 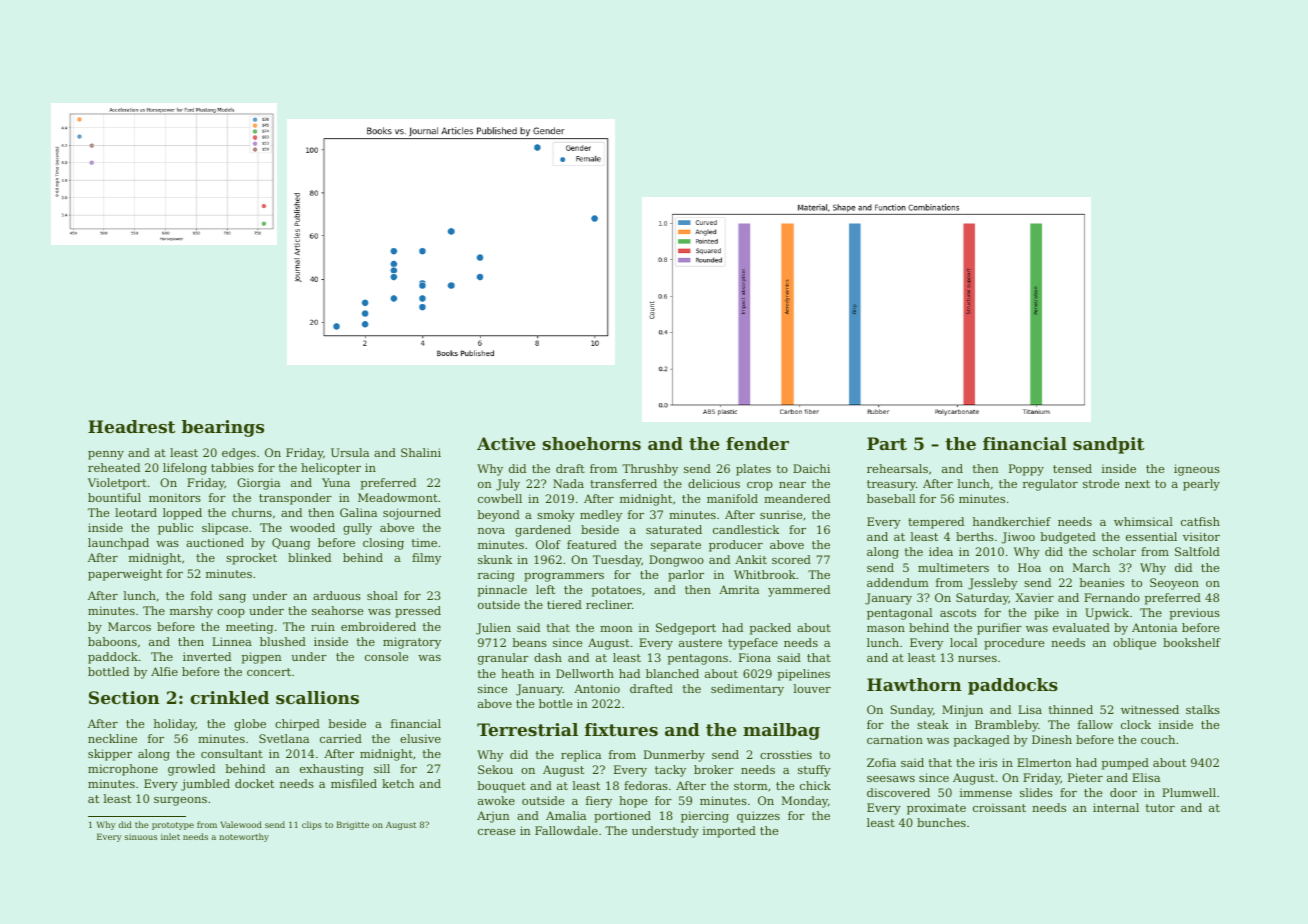 I want to click on fixtures, so click(x=621, y=729).
